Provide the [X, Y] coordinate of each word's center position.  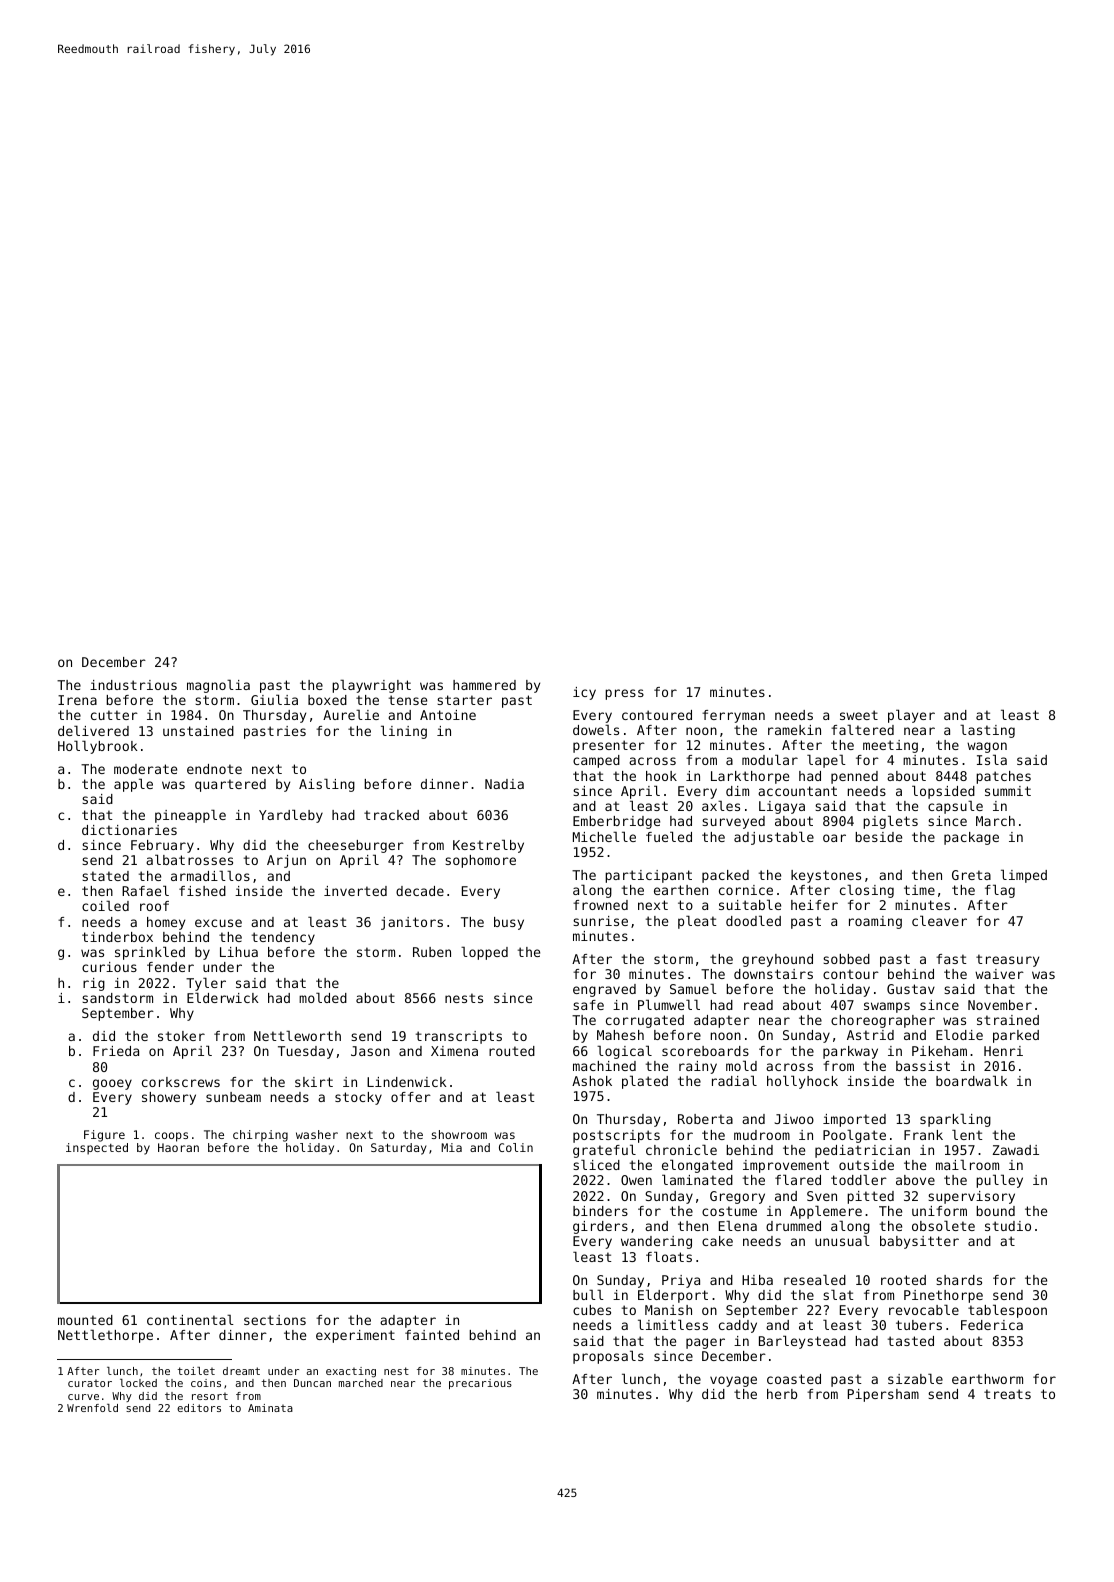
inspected [97, 1149]
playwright [371, 686]
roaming [875, 922]
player [911, 716]
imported [854, 1120]
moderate [145, 769]
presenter [609, 746]
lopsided [943, 792]
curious [109, 967]
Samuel [693, 988]
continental [190, 1319]
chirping [260, 1136]
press [624, 694]
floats [669, 1256]
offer [411, 1097]
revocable [924, 1309]
